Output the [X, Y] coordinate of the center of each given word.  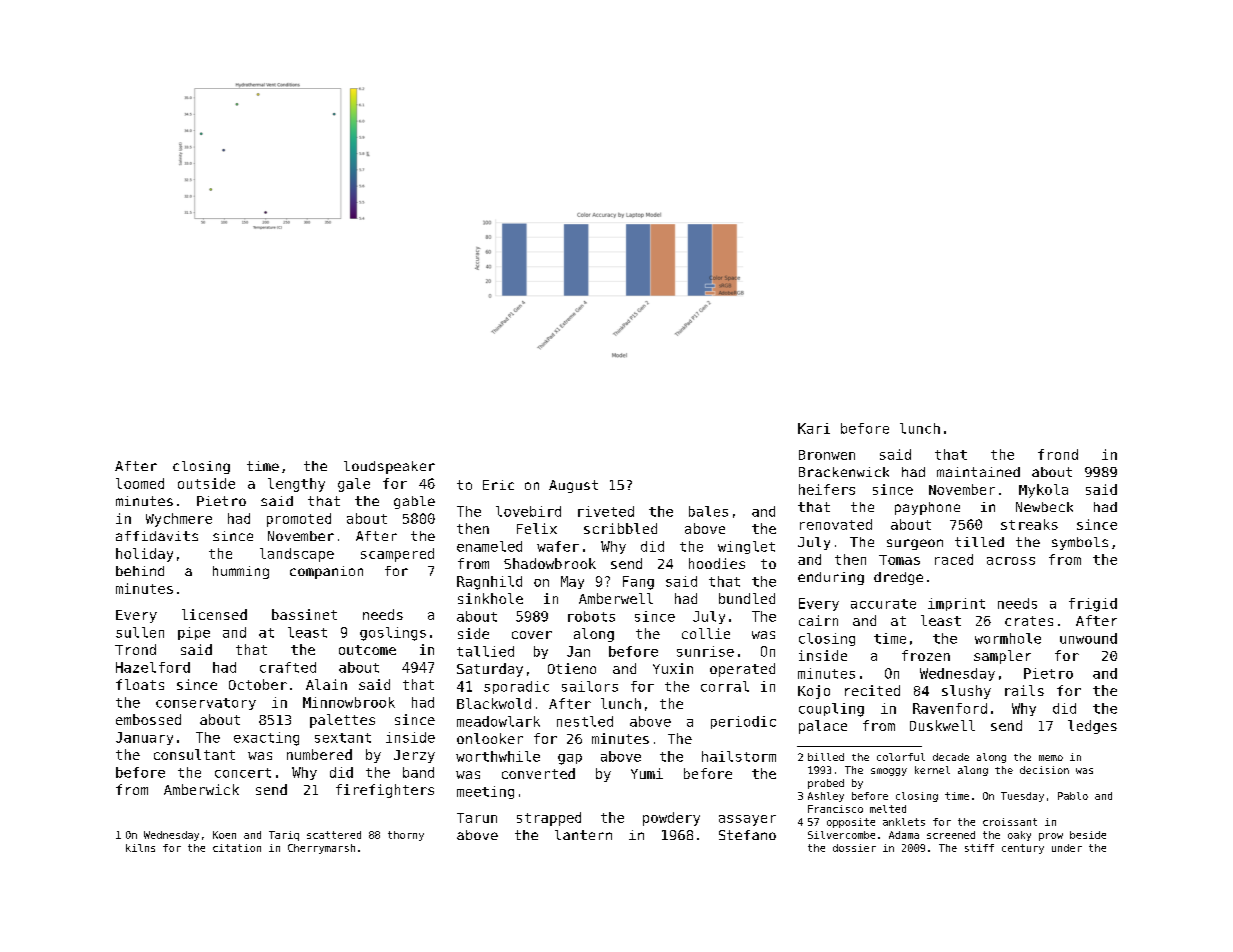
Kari [814, 428]
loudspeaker [389, 467]
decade [951, 757]
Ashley [826, 797]
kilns [140, 848]
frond [1058, 454]
